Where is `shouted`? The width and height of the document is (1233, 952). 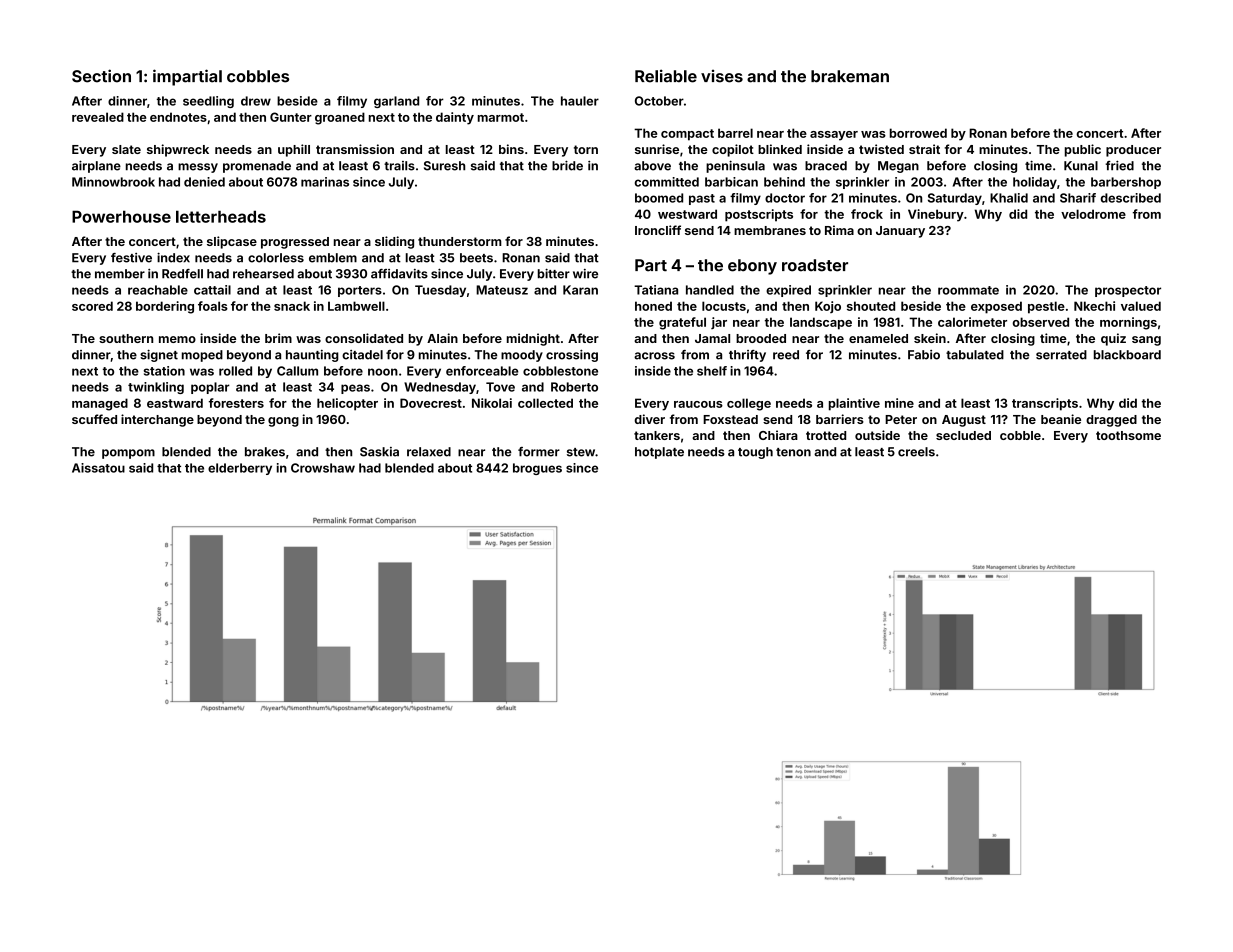
shouted is located at coordinates (871, 306).
